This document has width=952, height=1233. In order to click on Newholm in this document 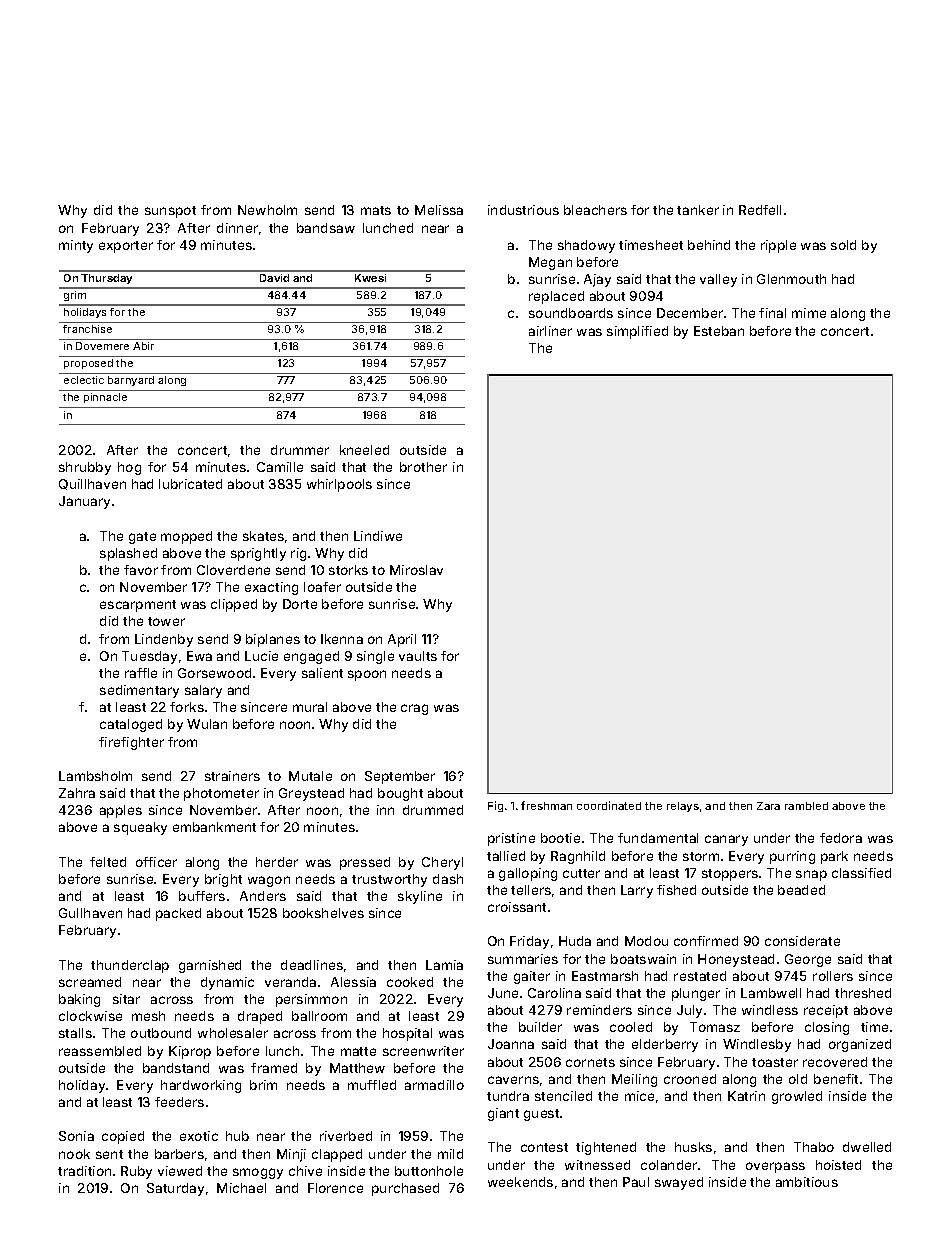, I will do `click(267, 210)`.
